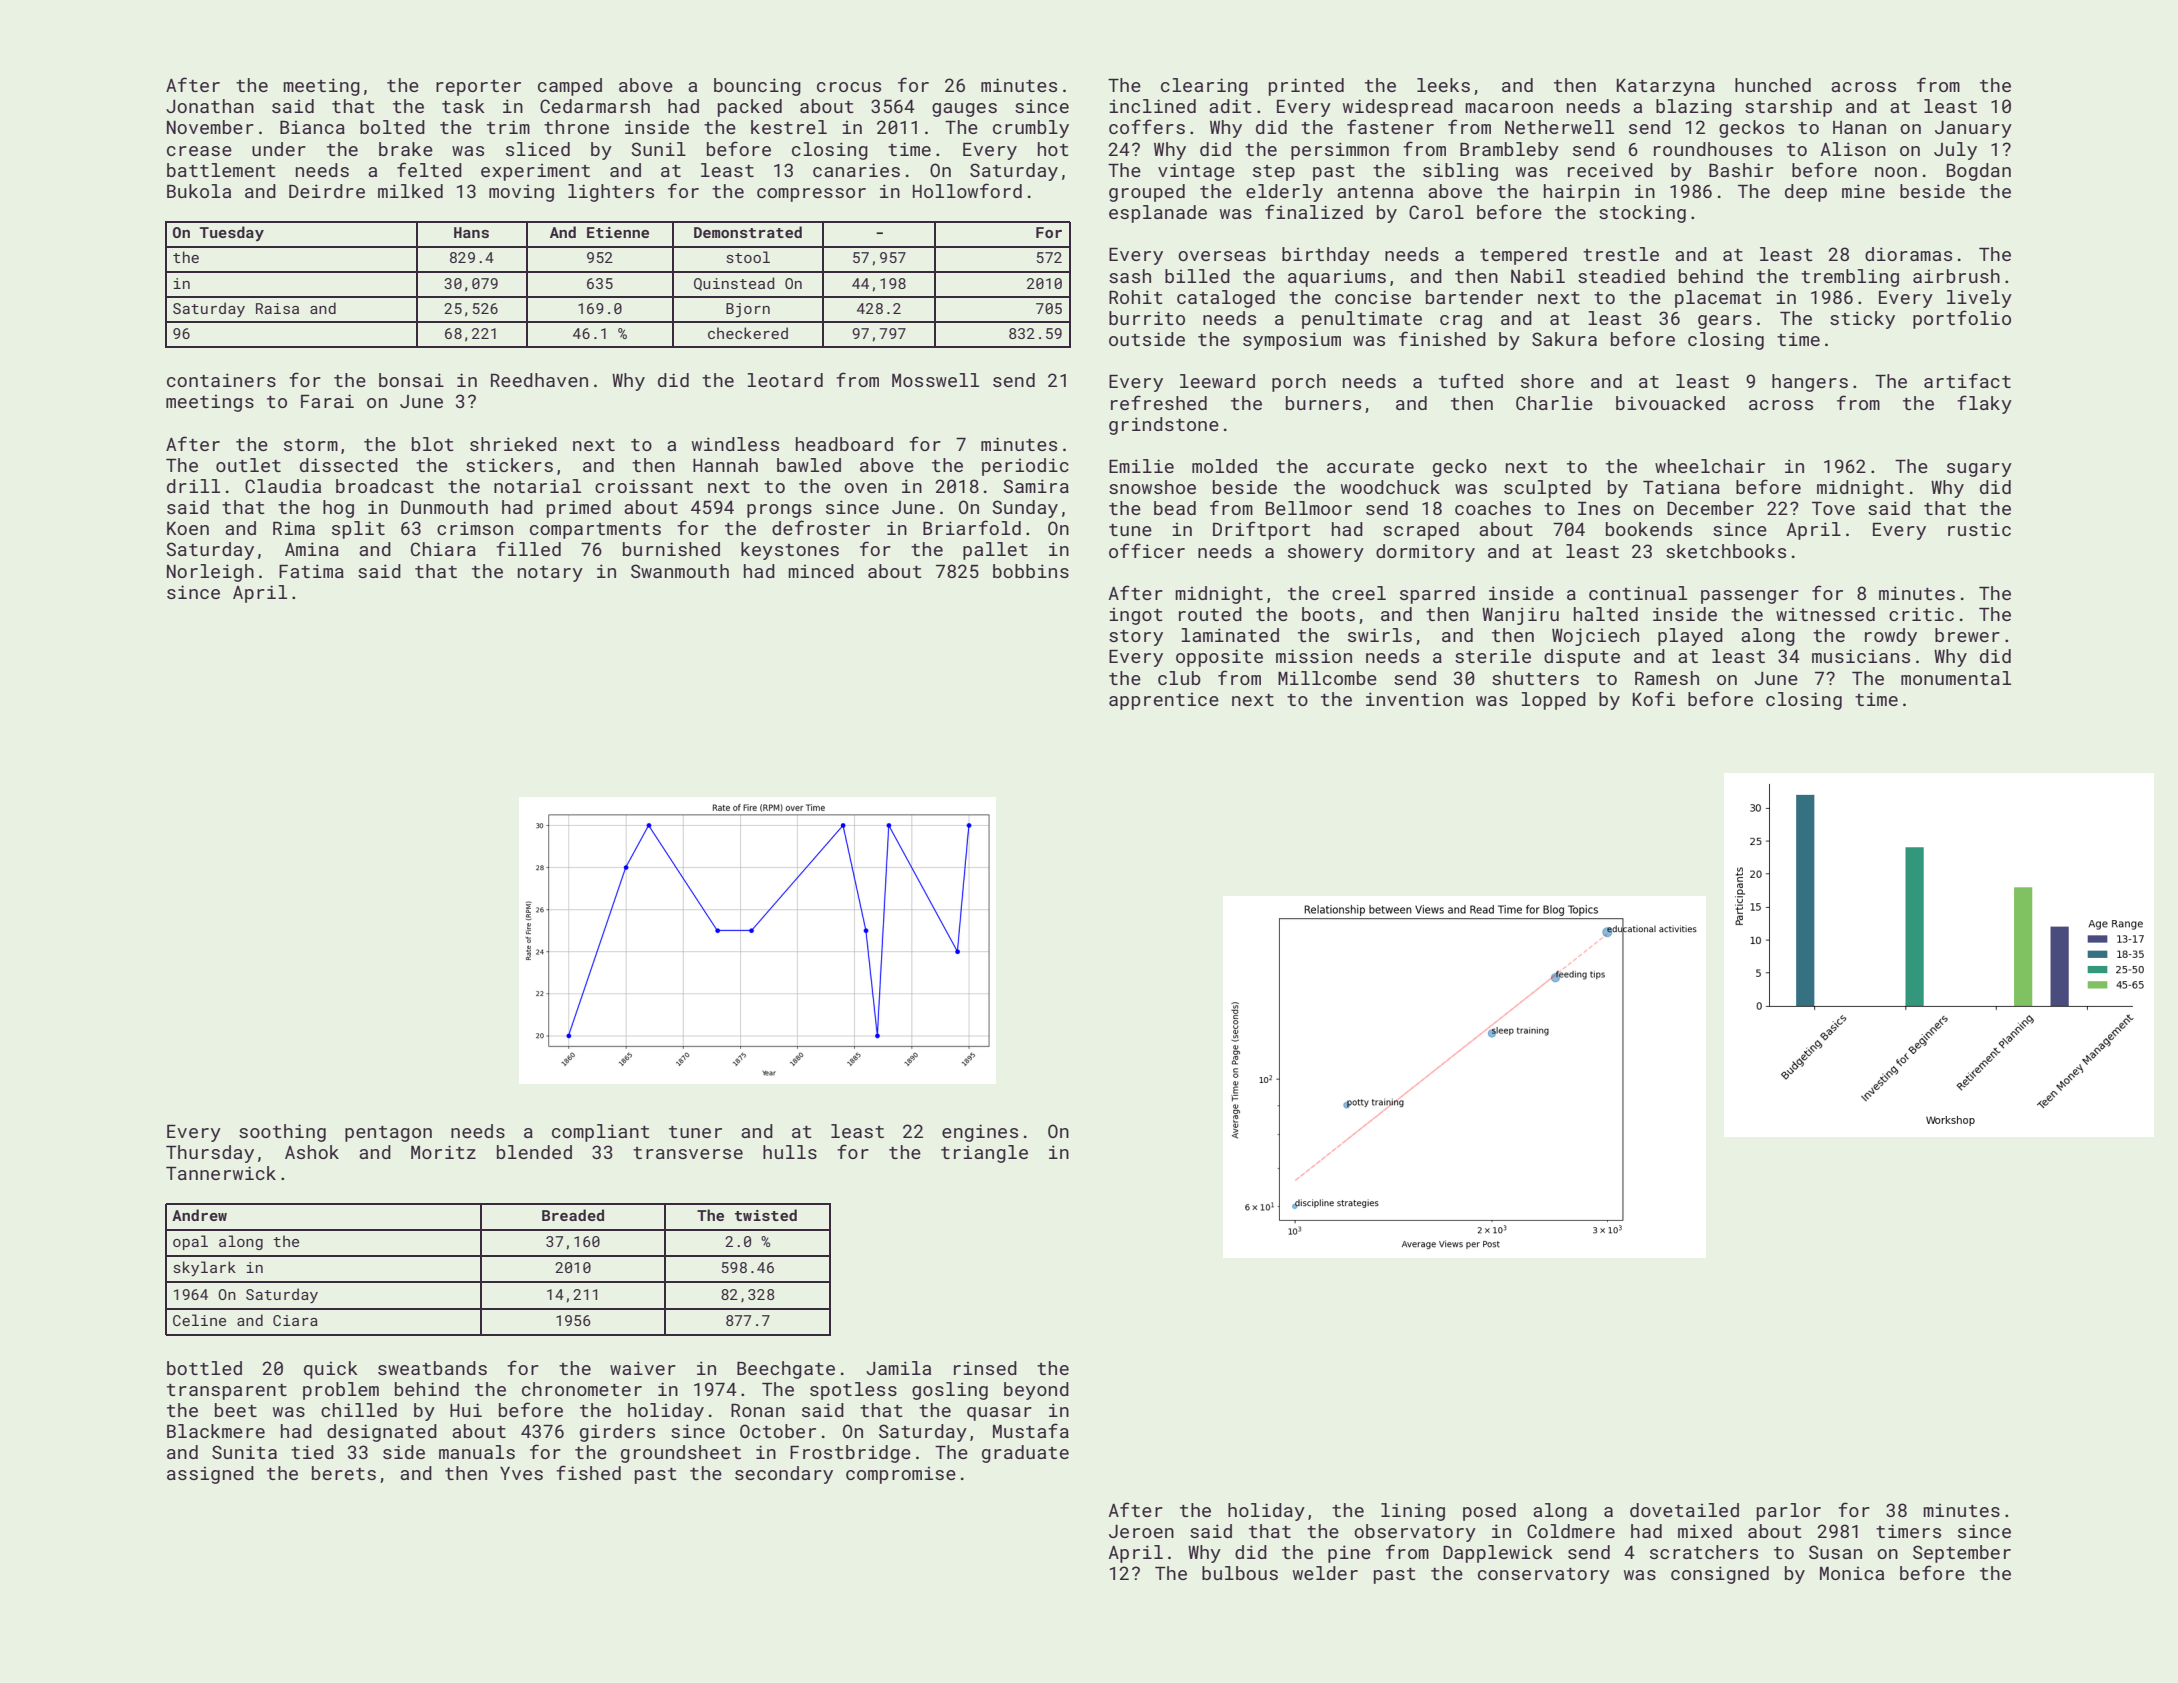 The width and height of the screenshot is (2178, 1683). Describe the element at coordinates (210, 106) in the screenshot. I see `Jonathan` at that location.
